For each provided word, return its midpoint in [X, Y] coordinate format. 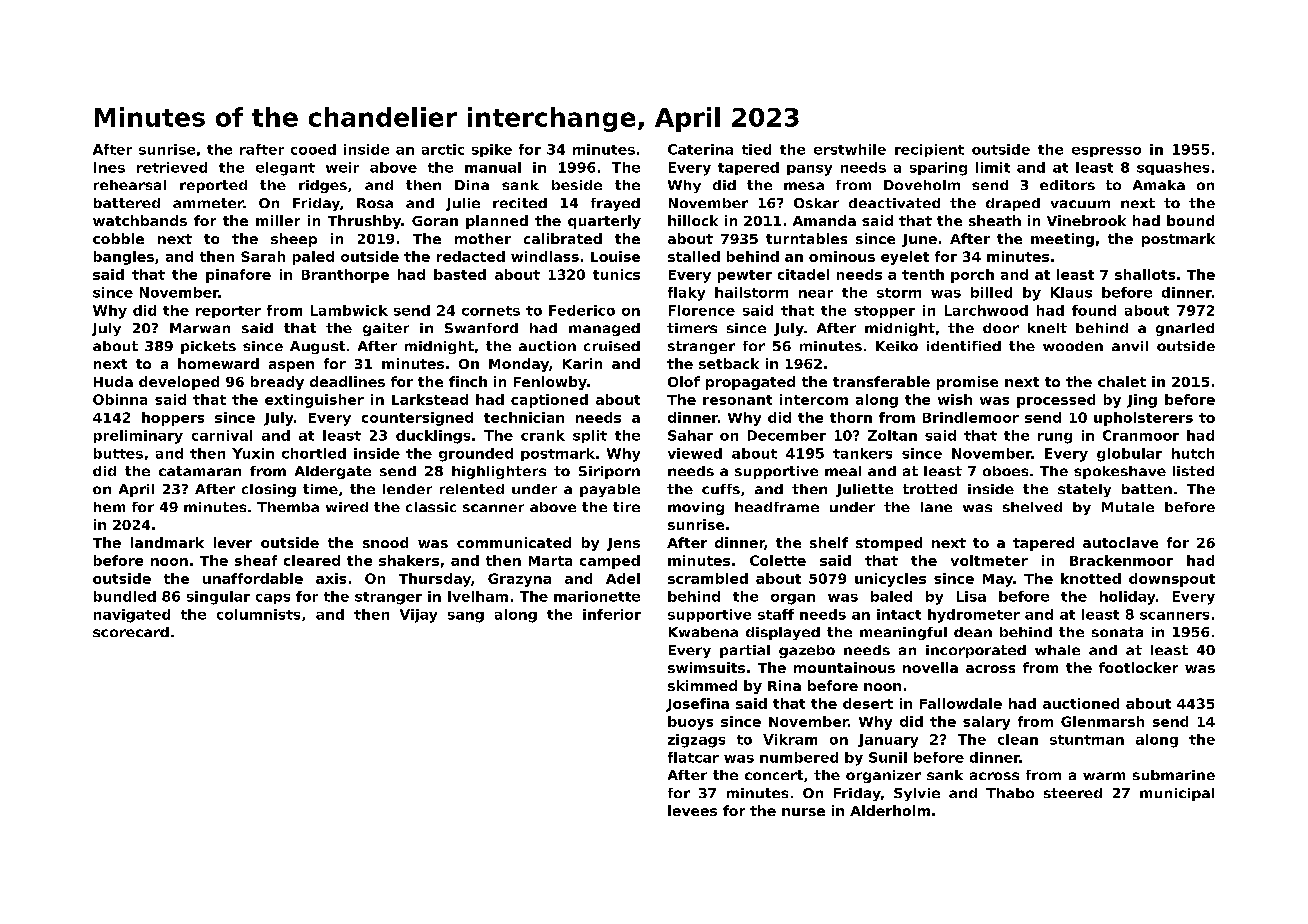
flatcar [693, 757]
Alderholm [890, 810]
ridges [323, 186]
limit [993, 167]
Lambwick [349, 310]
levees [692, 810]
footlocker [1138, 667]
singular [218, 598]
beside [577, 185]
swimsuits [706, 667]
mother [483, 238]
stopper [884, 312]
